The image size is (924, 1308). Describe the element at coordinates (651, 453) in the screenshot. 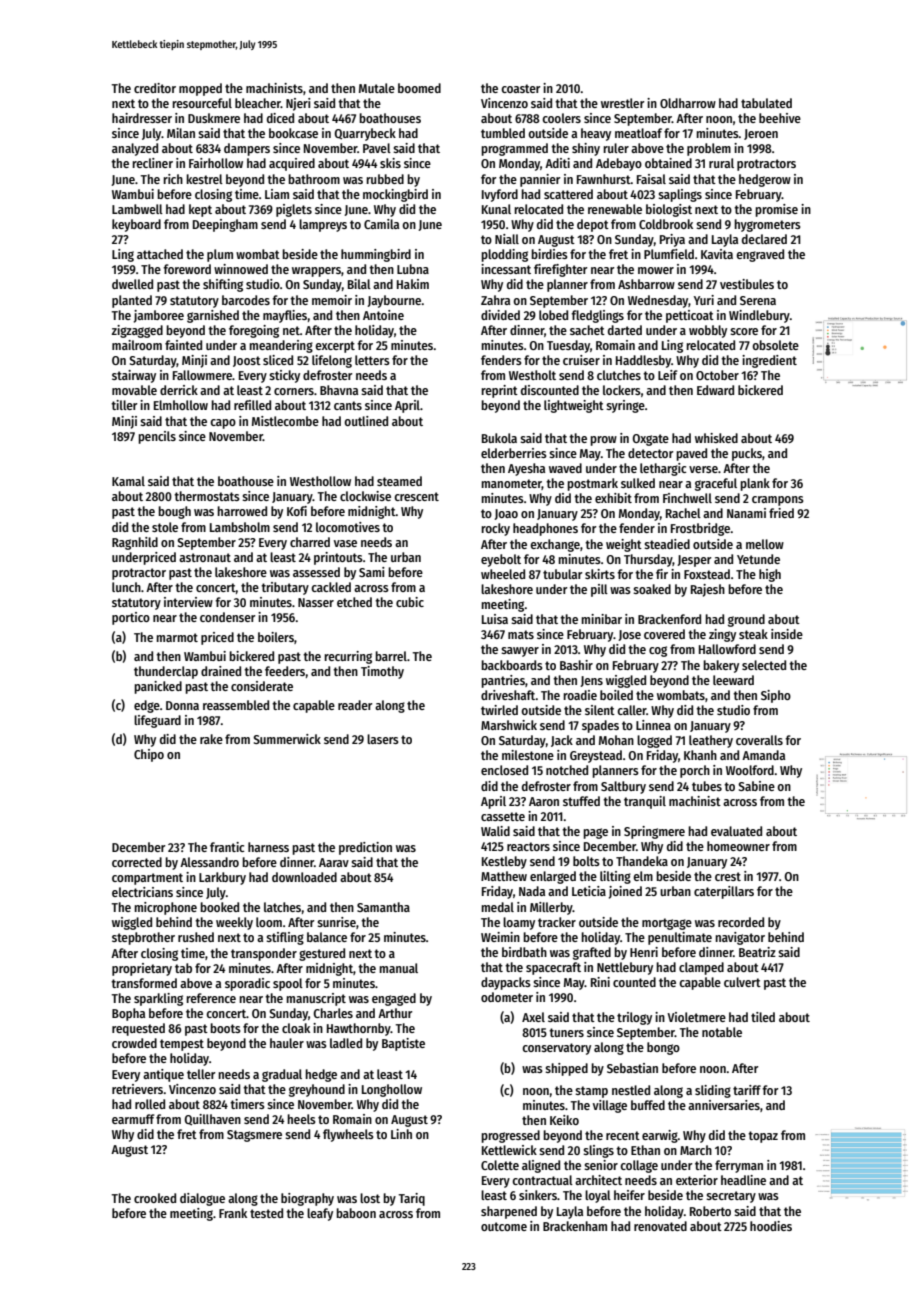

I see `detector` at that location.
